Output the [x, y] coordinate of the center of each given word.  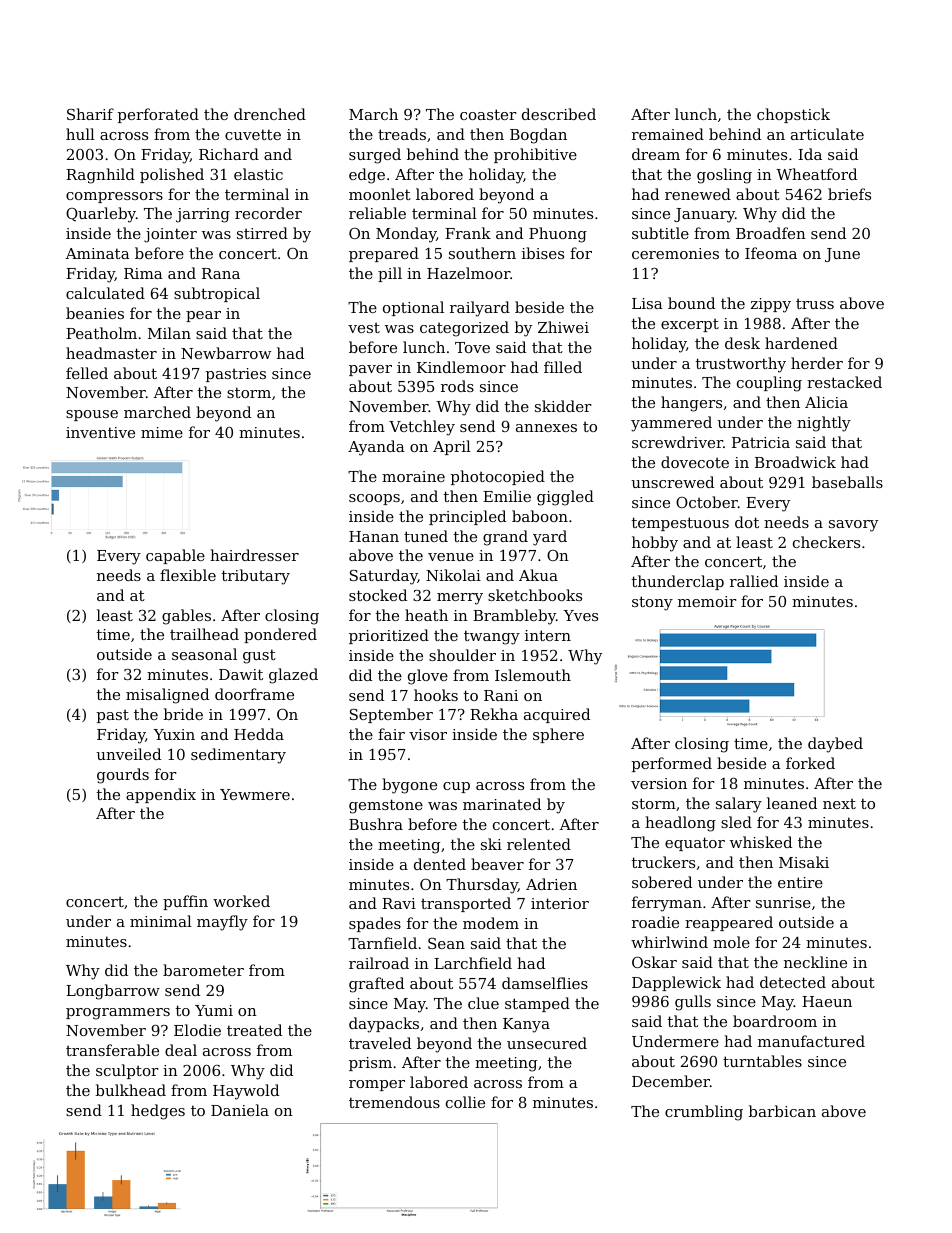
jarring [203, 215]
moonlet [380, 194]
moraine [413, 476]
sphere [558, 735]
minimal [161, 921]
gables [186, 617]
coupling [769, 384]
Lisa [647, 303]
